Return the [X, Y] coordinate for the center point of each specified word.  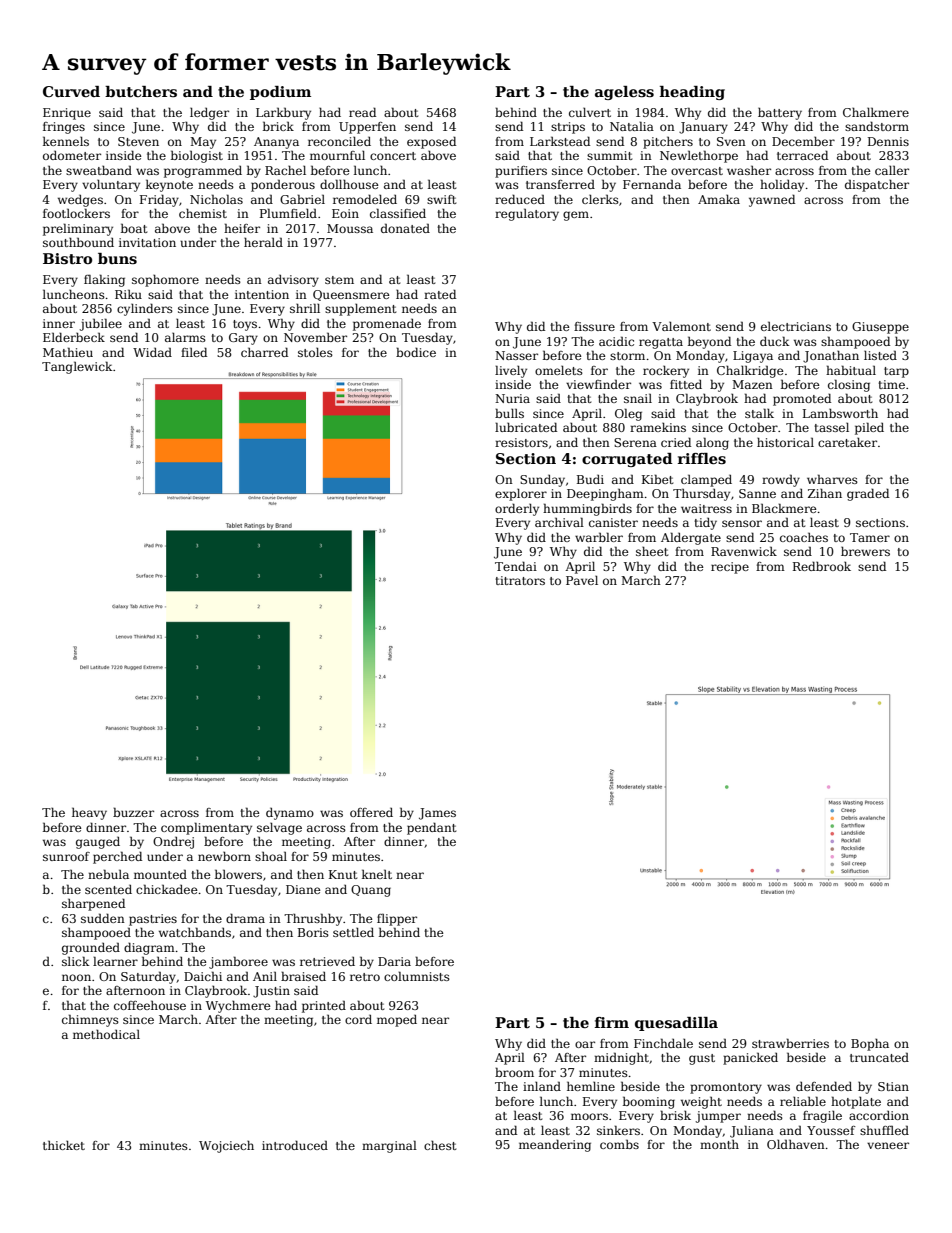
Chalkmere [876, 112]
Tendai [516, 566]
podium [280, 93]
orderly [517, 509]
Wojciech [226, 1146]
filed [194, 352]
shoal [271, 856]
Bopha [870, 1044]
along [712, 443]
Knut [343, 874]
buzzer [133, 812]
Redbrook [822, 566]
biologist [197, 156]
